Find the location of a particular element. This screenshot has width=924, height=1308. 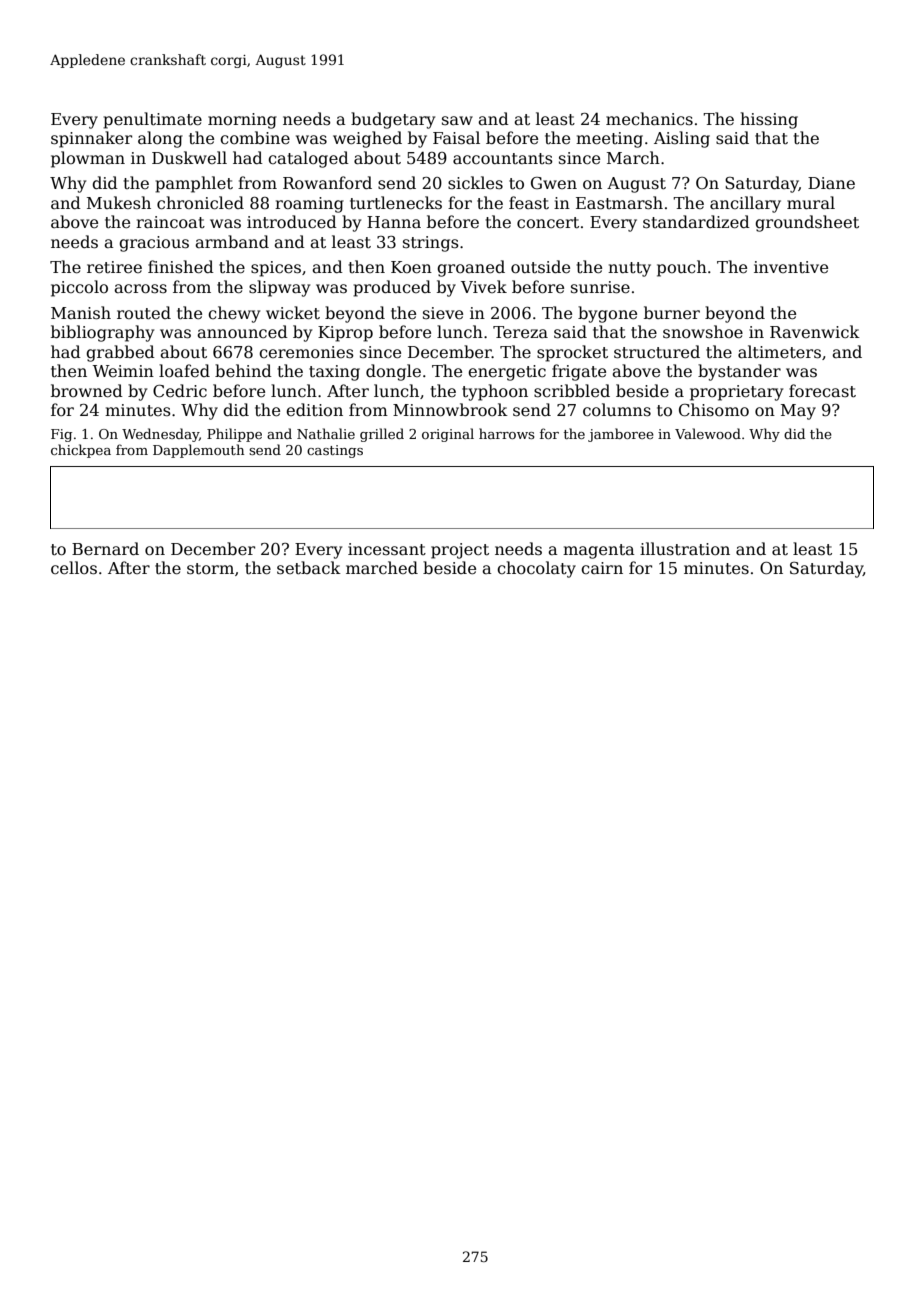

grabbed is located at coordinates (120, 353).
